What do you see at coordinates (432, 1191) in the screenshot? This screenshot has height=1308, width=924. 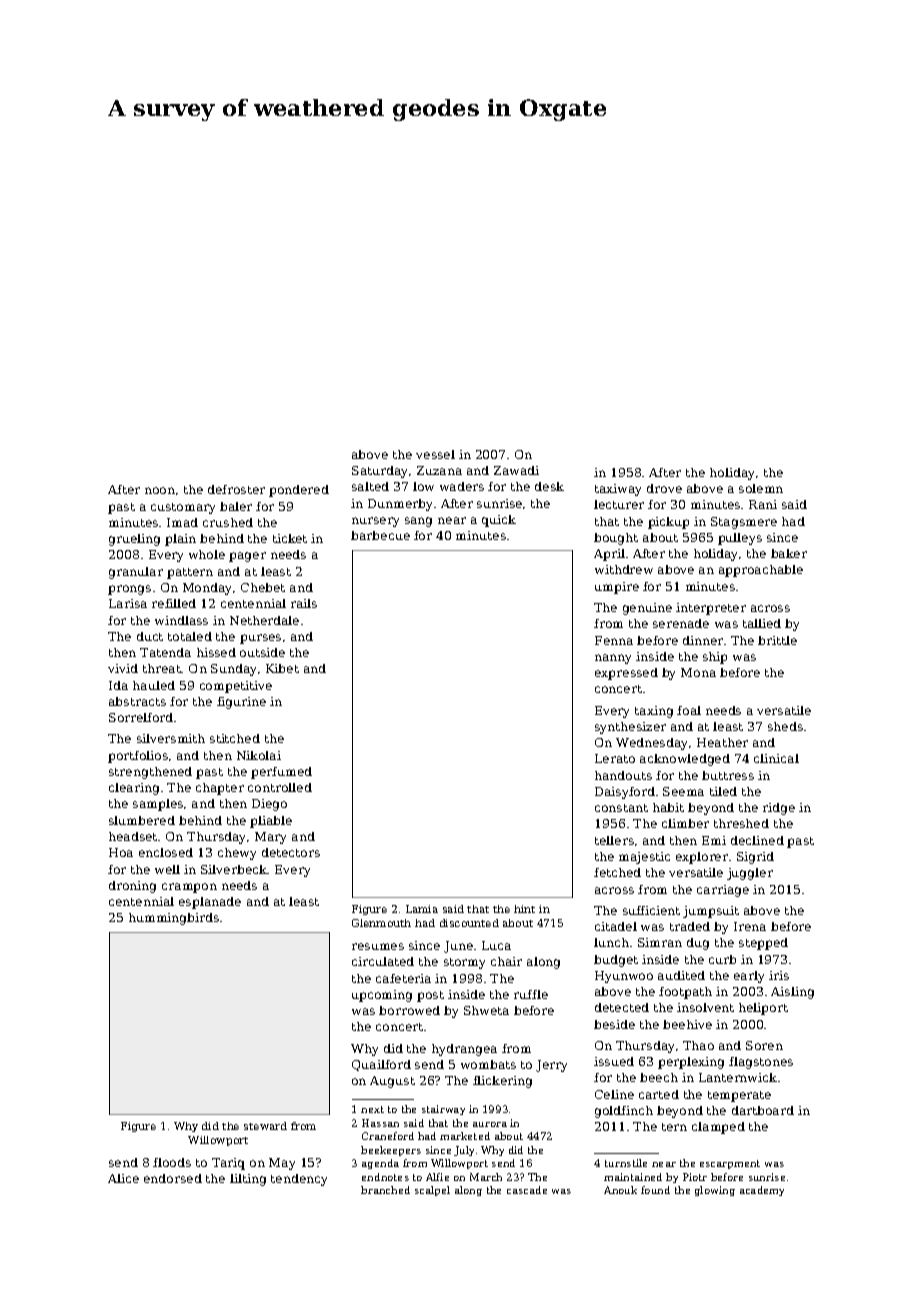 I see `scalpel` at bounding box center [432, 1191].
